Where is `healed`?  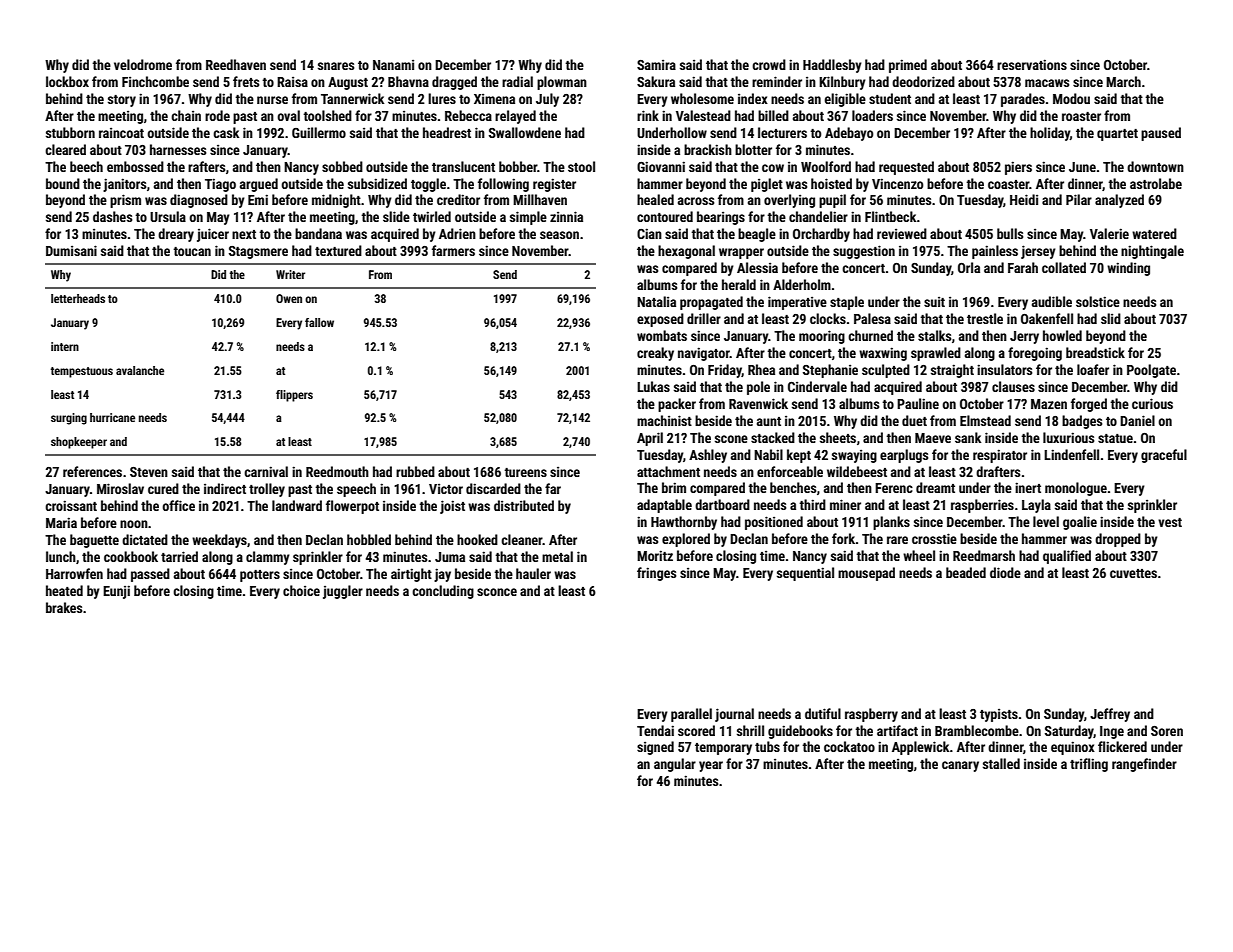 healed is located at coordinates (655, 199).
